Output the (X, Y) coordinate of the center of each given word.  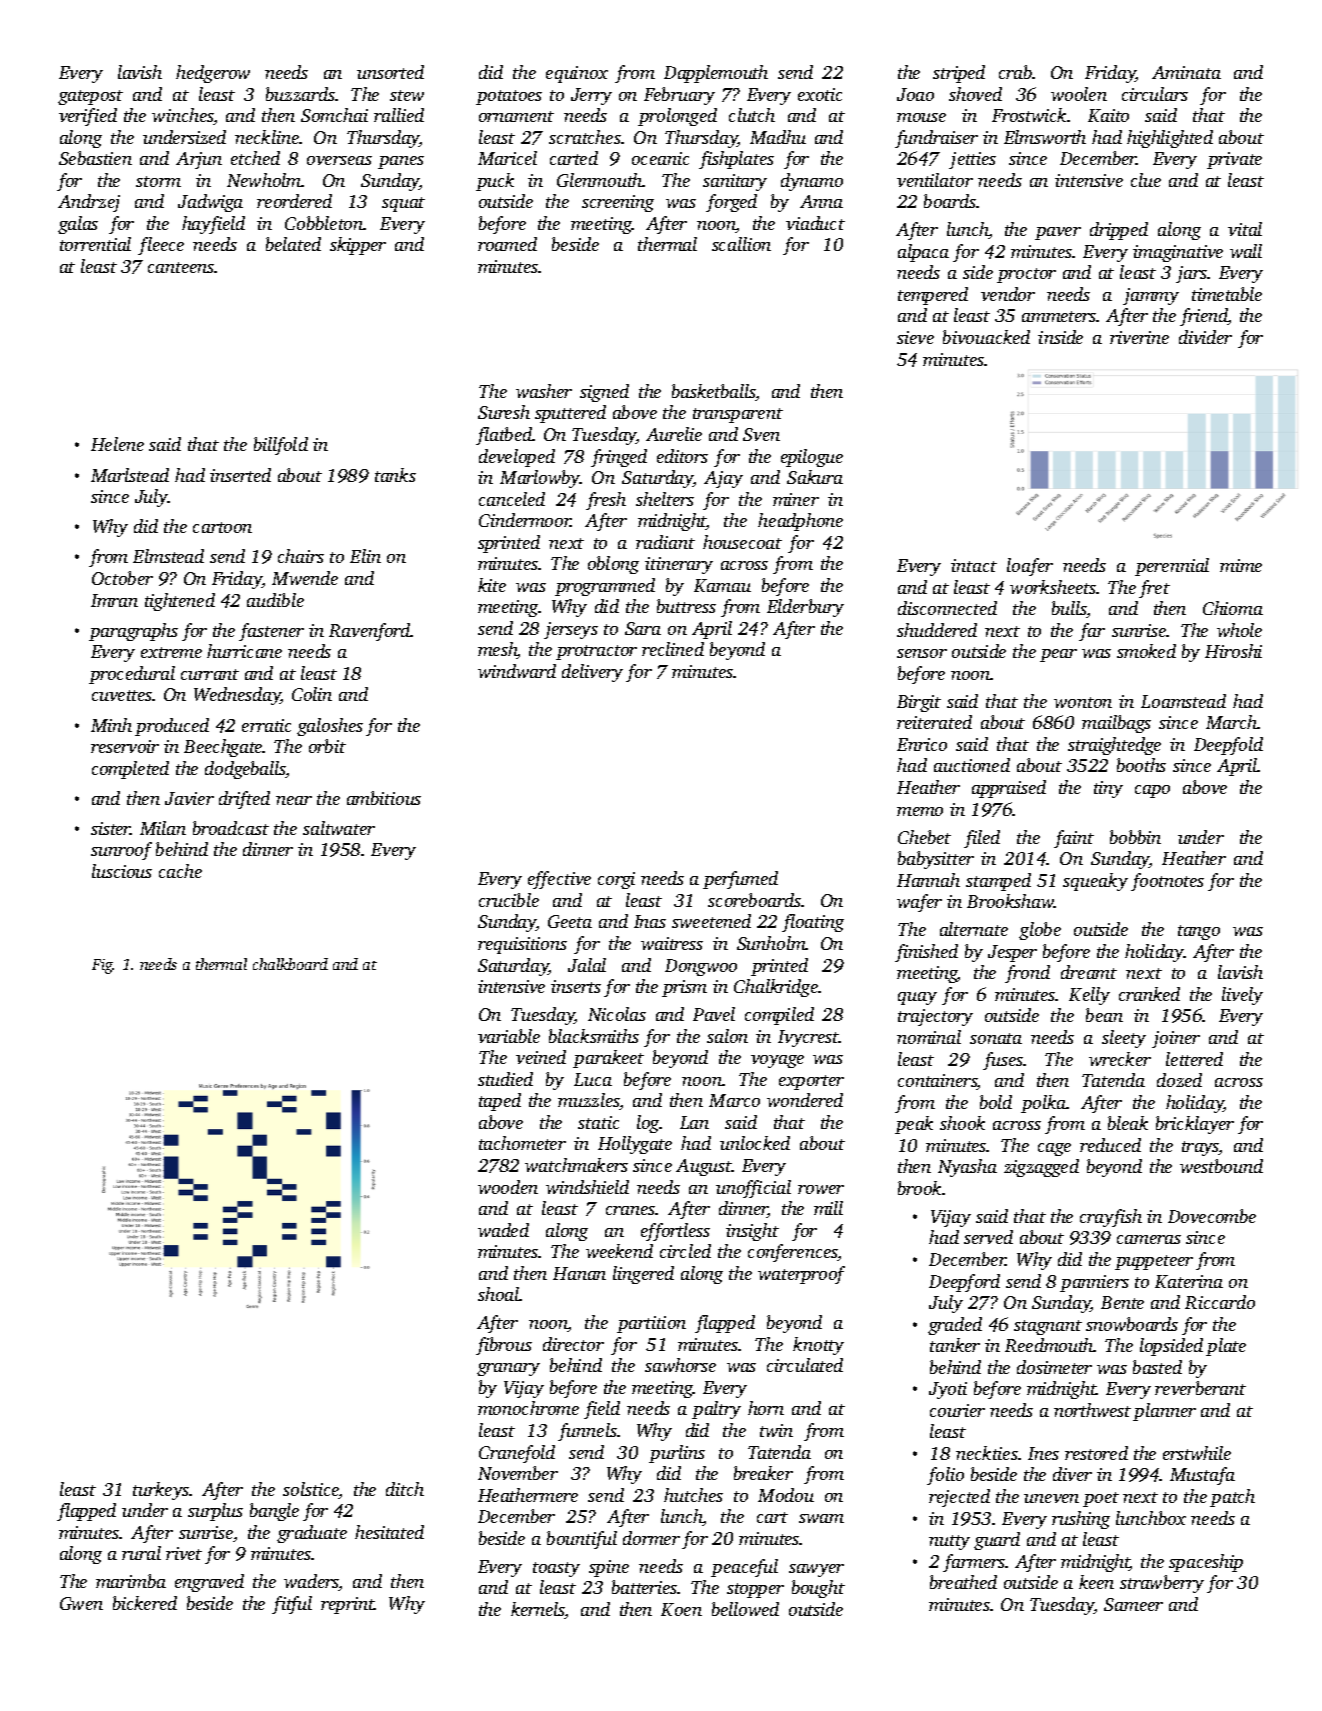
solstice (311, 1490)
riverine (1139, 337)
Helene (117, 444)
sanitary (735, 182)
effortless (675, 1232)
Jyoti (948, 1390)
